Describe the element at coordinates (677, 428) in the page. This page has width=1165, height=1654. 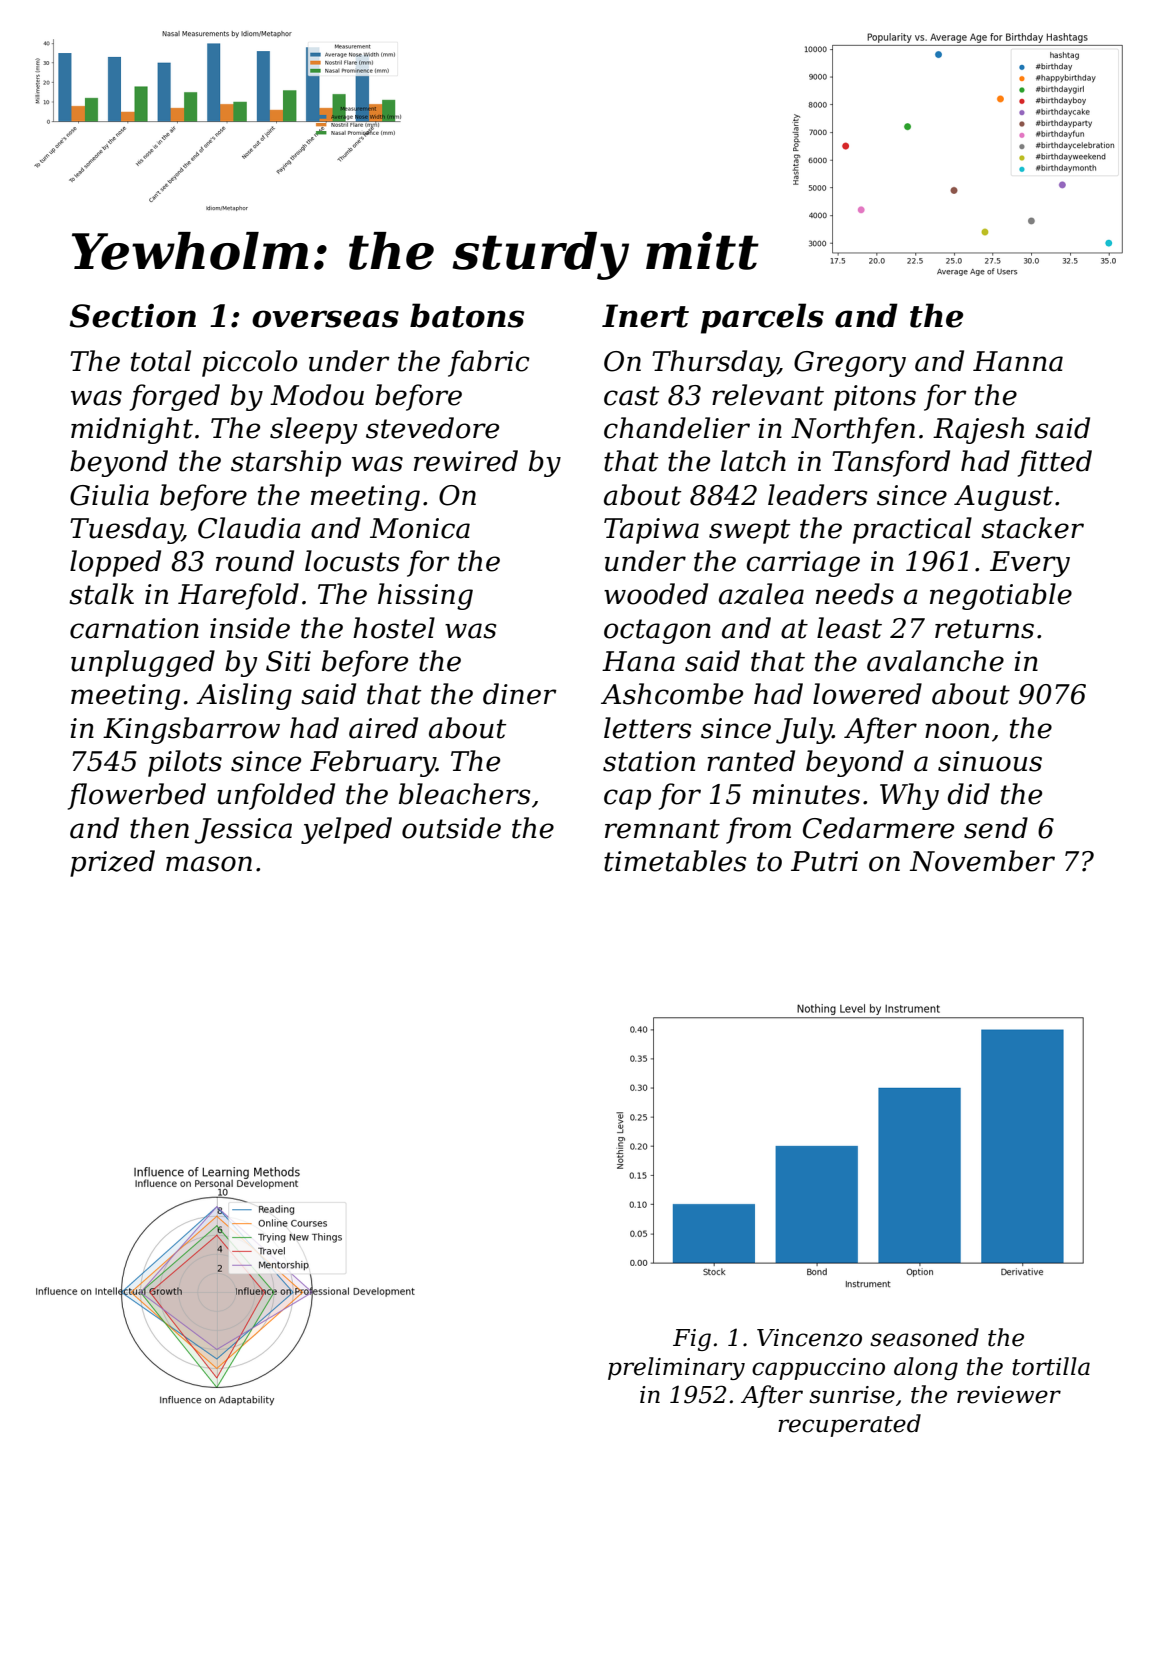
I see `chandelier` at that location.
